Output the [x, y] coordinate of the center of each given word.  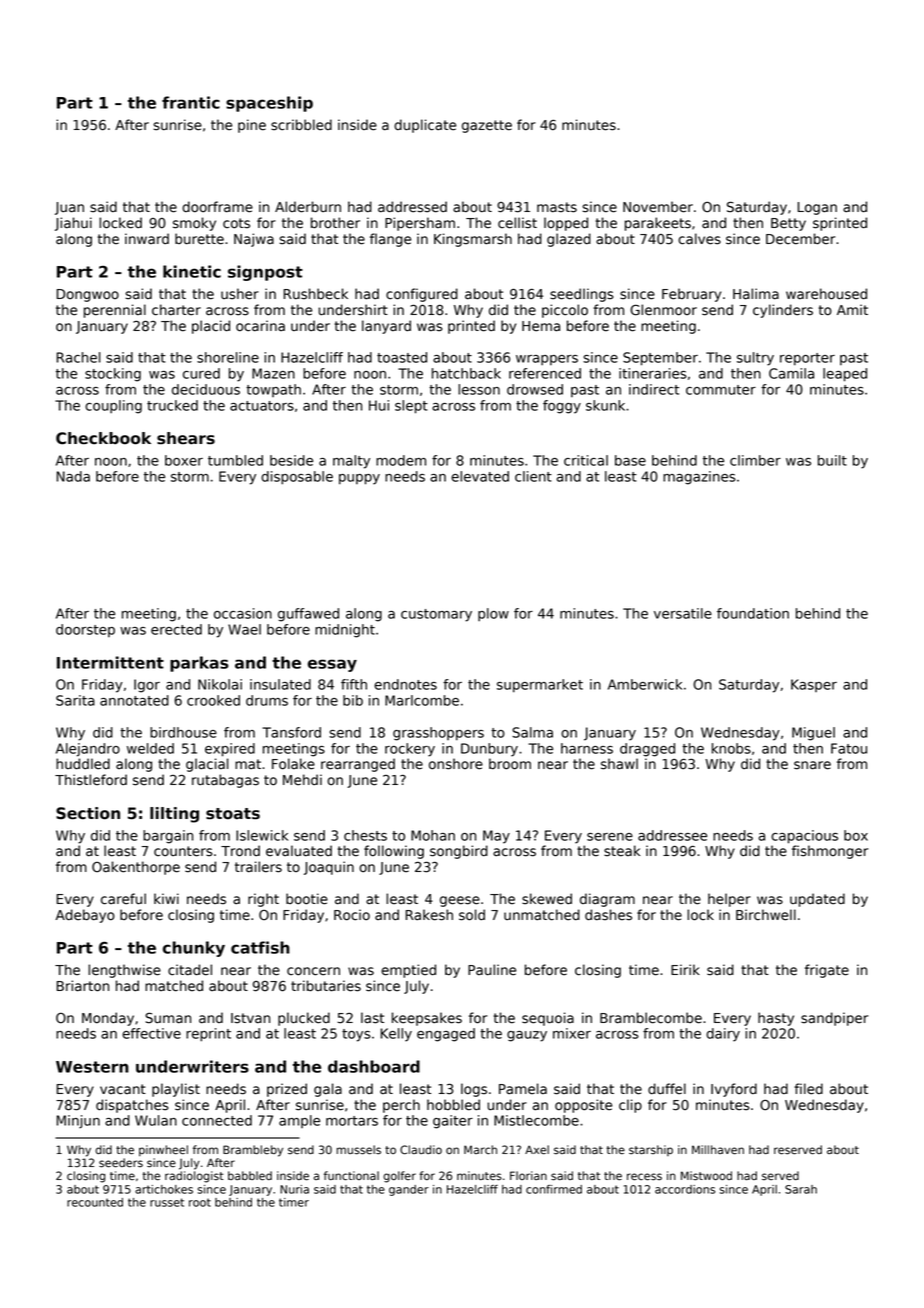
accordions [685, 1189]
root [200, 1202]
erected [176, 629]
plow [493, 614]
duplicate [425, 126]
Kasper [814, 685]
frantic [191, 102]
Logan [817, 208]
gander [409, 1190]
